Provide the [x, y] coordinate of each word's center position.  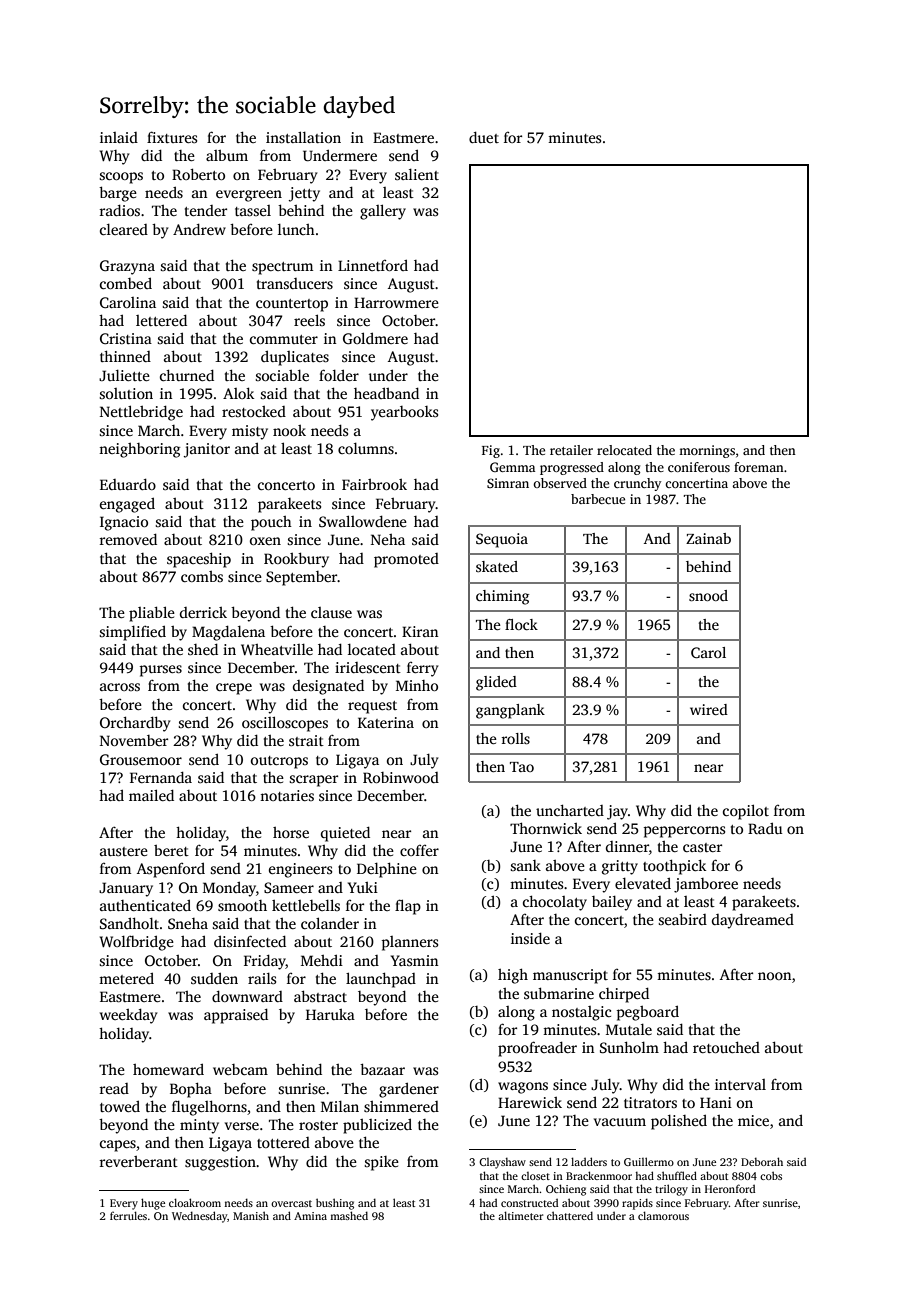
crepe [234, 689]
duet [484, 137]
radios [119, 210]
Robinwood [401, 777]
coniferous [699, 467]
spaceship [199, 560]
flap [408, 907]
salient [417, 174]
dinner [627, 846]
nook [289, 430]
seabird [682, 919]
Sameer [289, 887]
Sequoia [502, 540]
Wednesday [199, 1217]
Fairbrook [374, 484]
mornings [707, 451]
